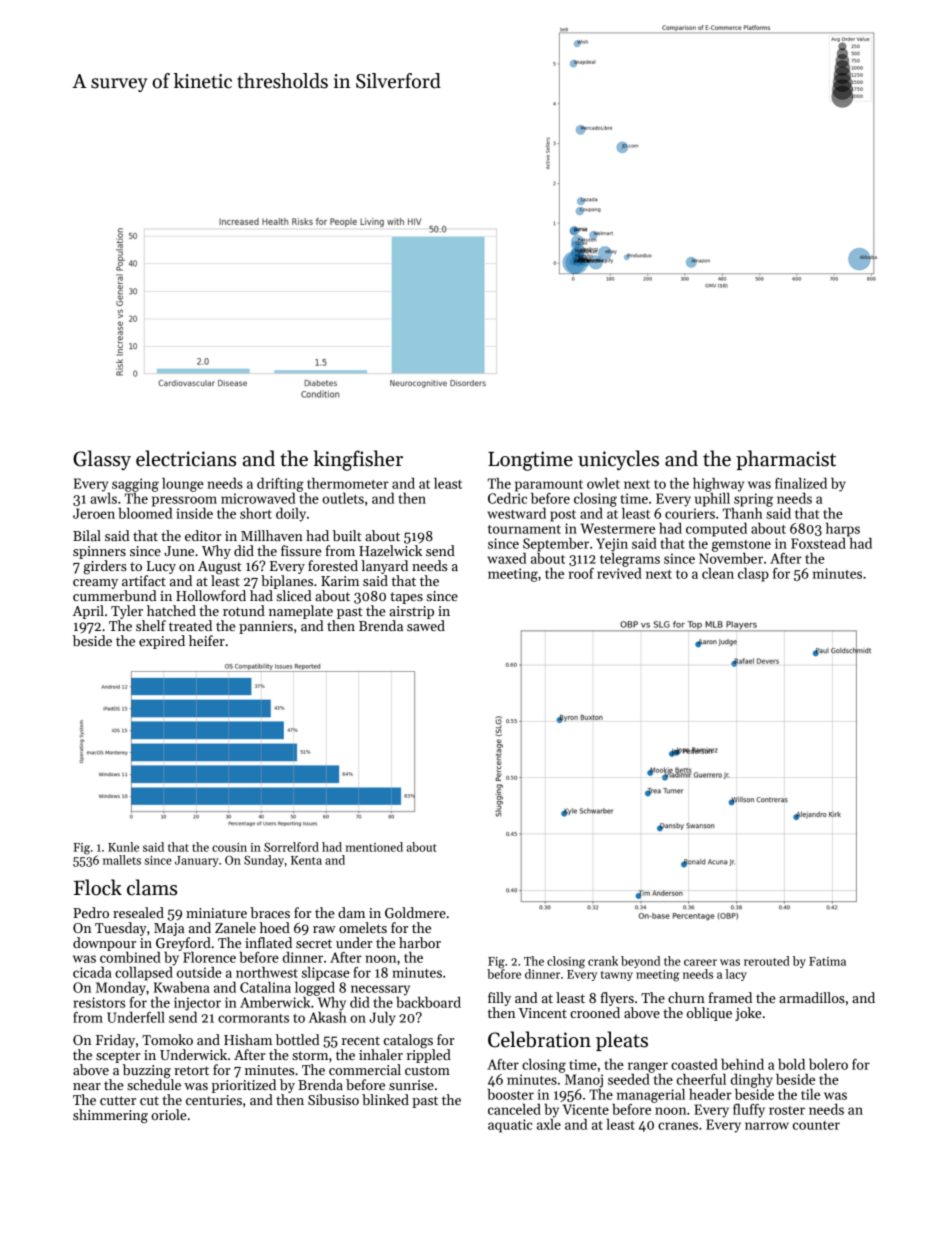 The width and height of the page is (952, 1233). What do you see at coordinates (786, 460) in the page?
I see `pharmacist` at bounding box center [786, 460].
